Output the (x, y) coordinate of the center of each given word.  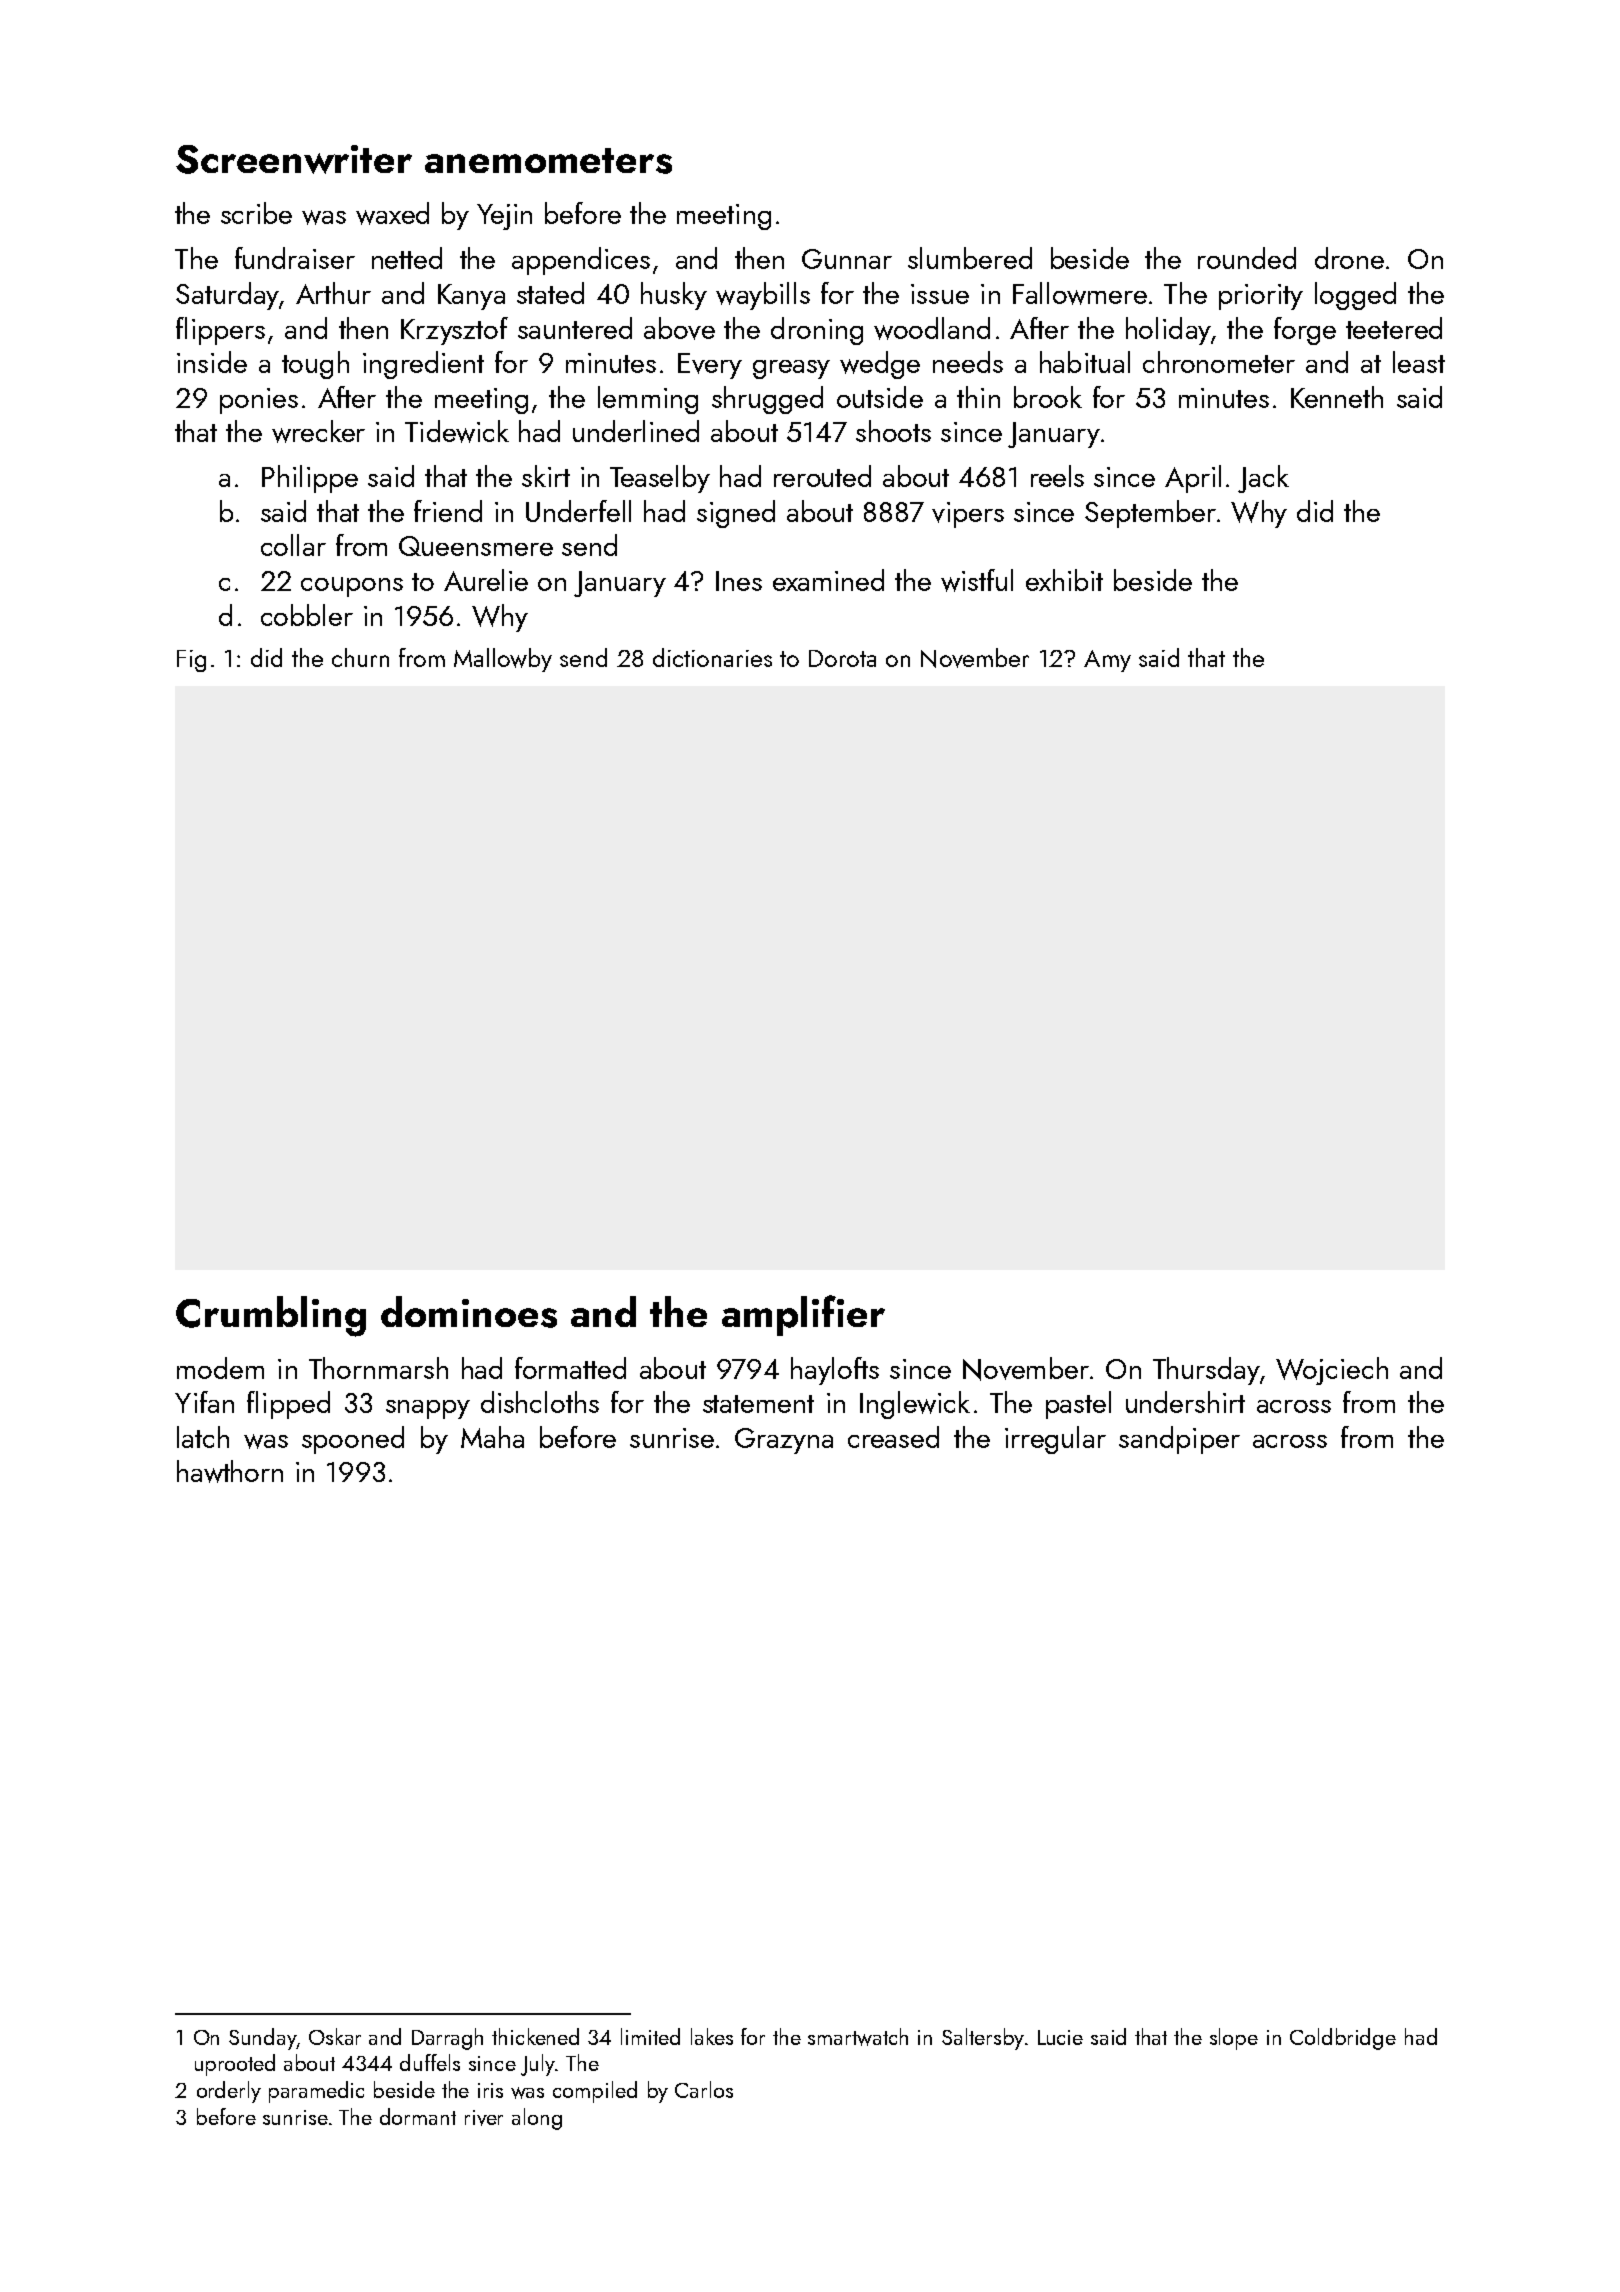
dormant (418, 2116)
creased (893, 1437)
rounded (1247, 258)
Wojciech (1332, 1371)
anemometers (548, 161)
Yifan (204, 1402)
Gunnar (847, 259)
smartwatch (858, 2037)
